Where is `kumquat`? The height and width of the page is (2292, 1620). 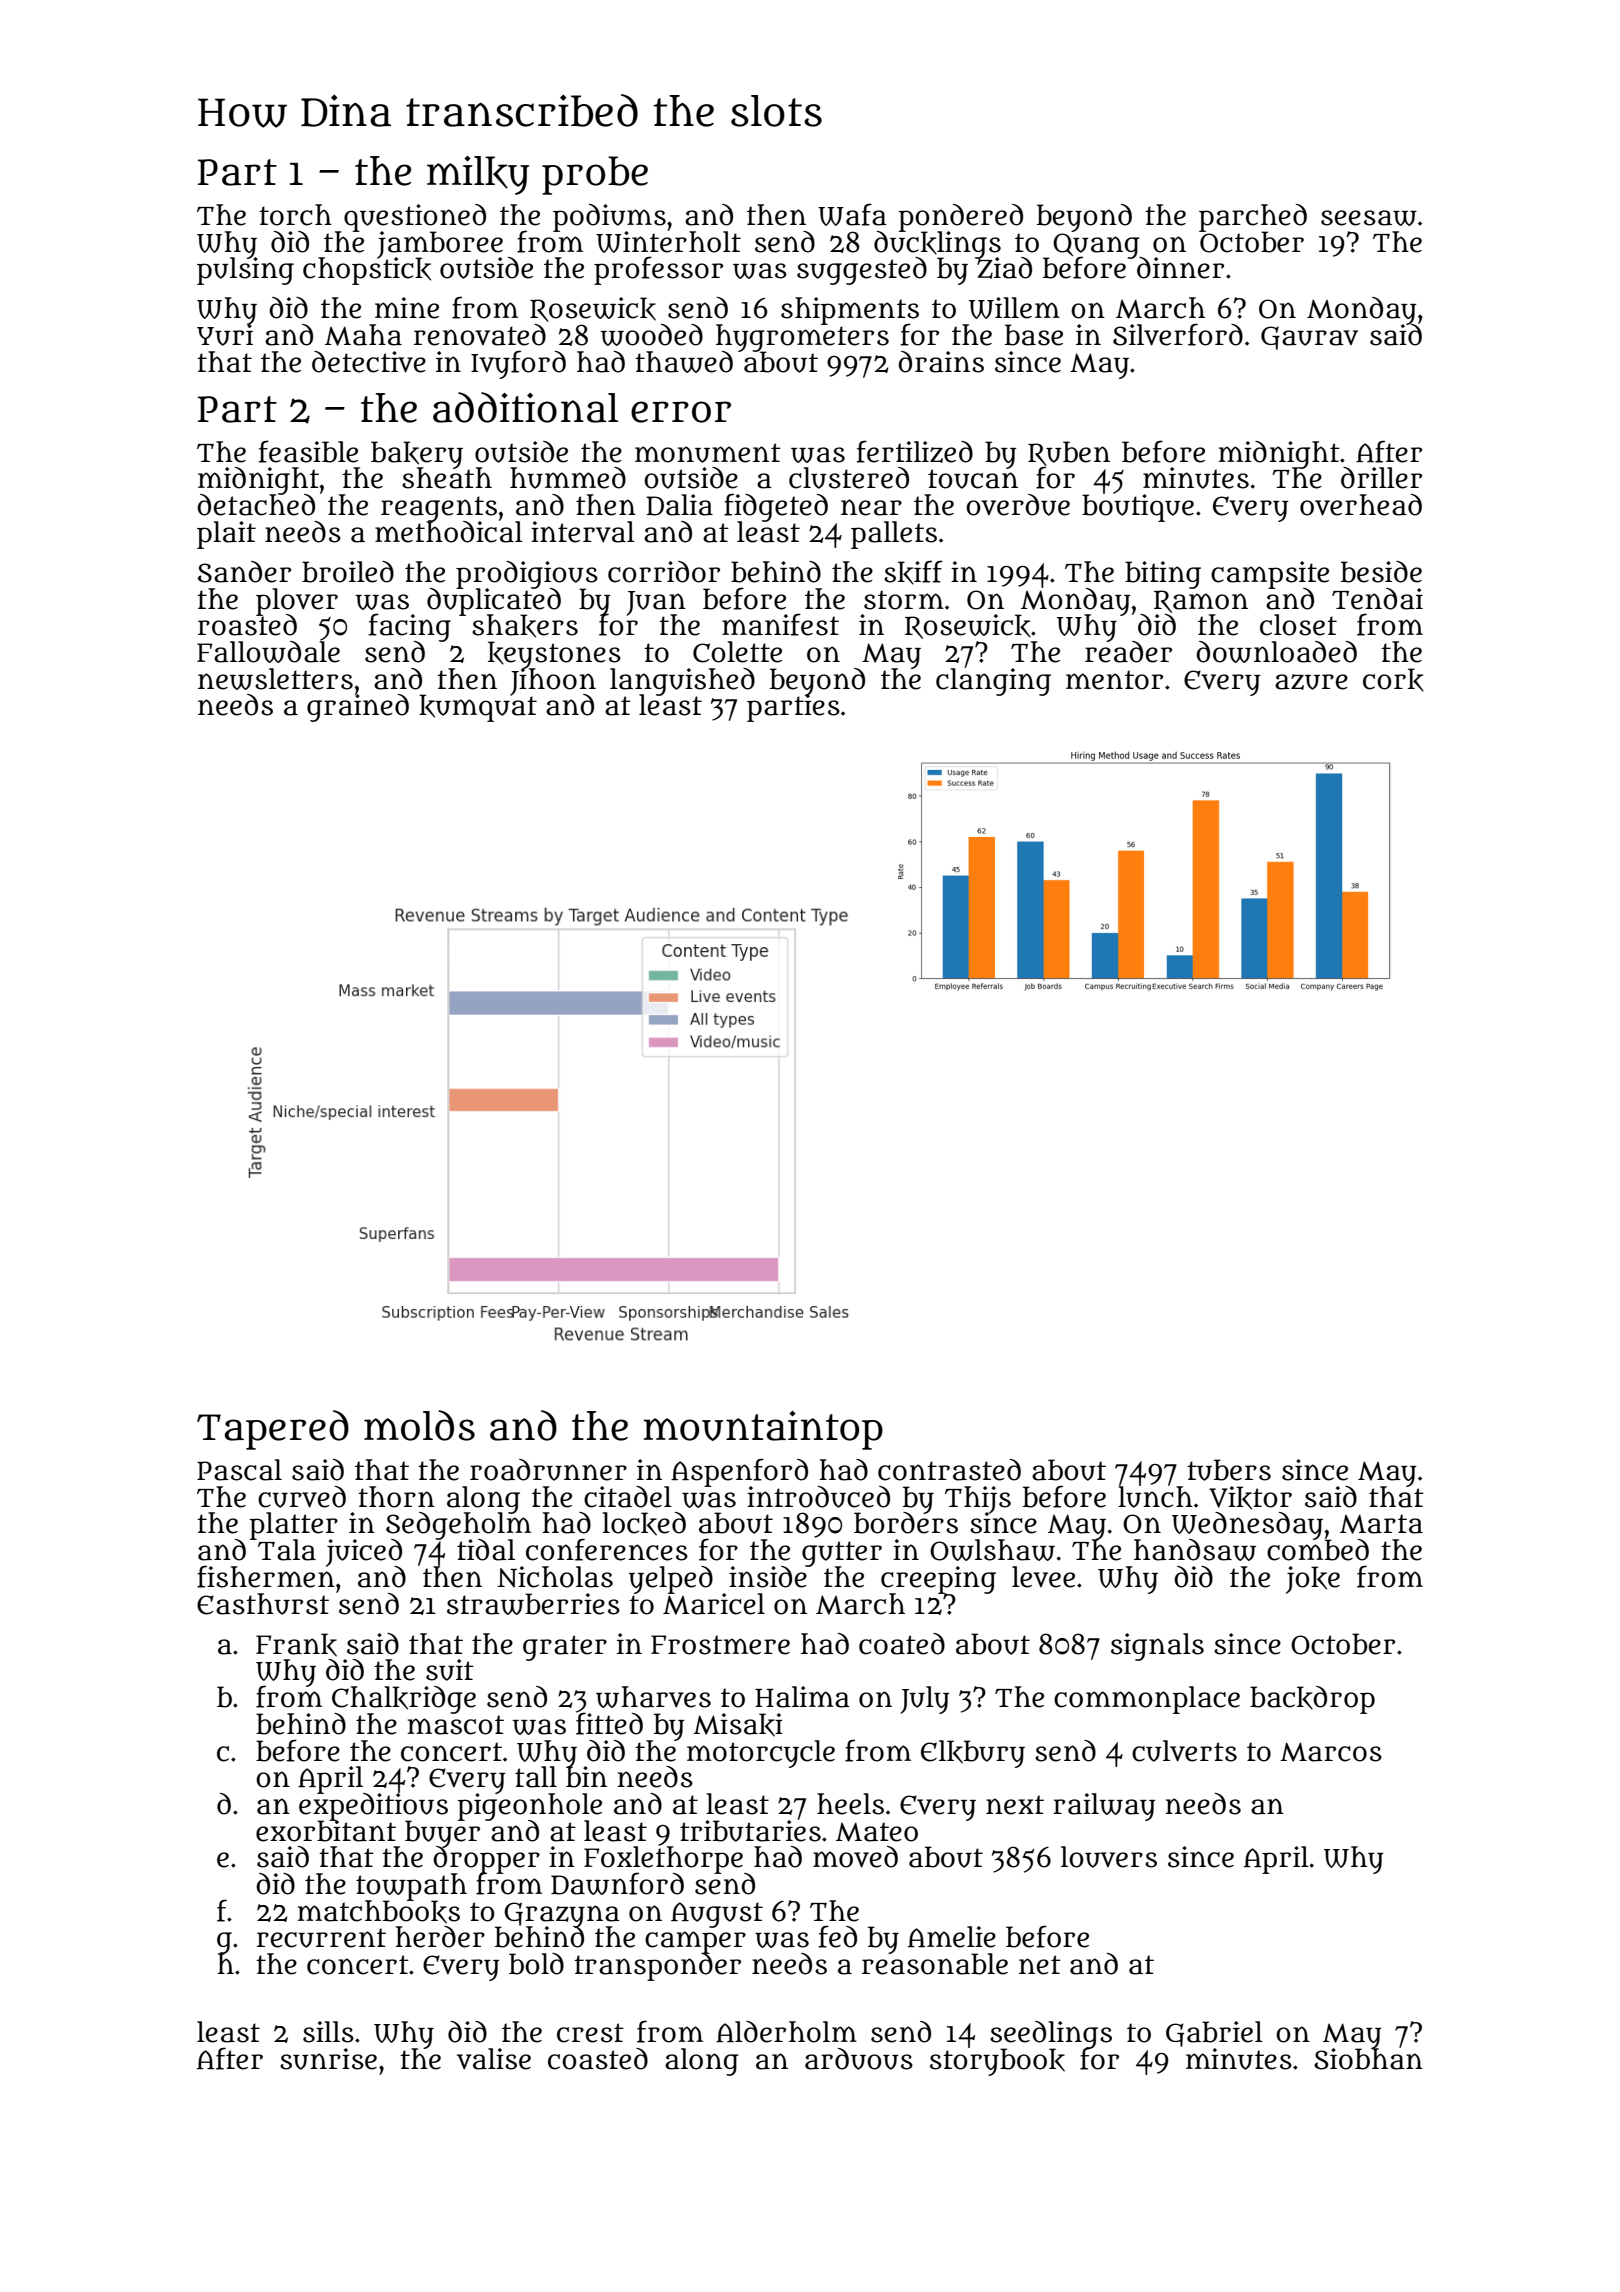
kumquat is located at coordinates (478, 708).
